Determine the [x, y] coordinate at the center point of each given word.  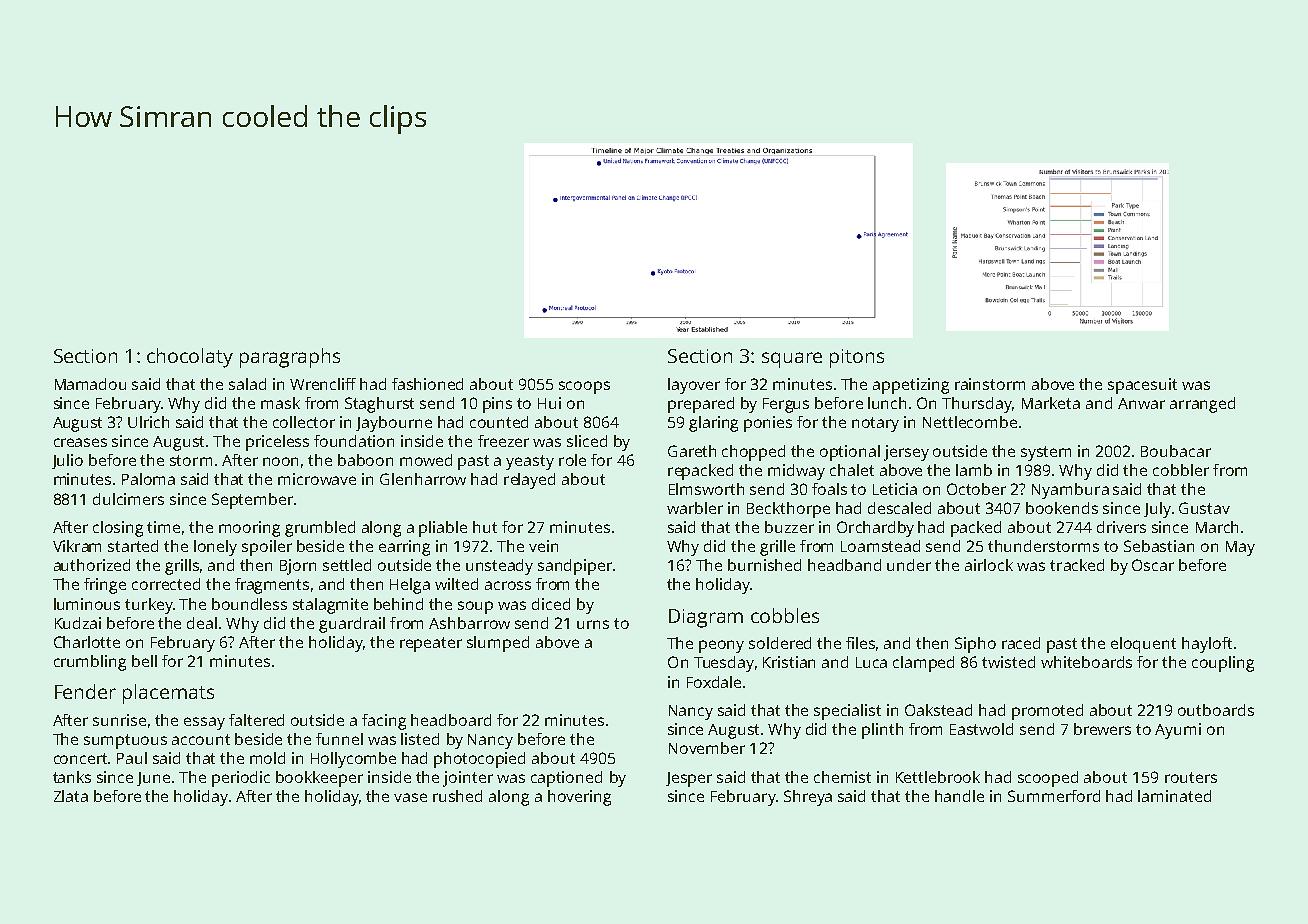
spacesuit [1142, 386]
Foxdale [714, 682]
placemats [168, 694]
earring [404, 548]
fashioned [427, 384]
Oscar [1153, 565]
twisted [1008, 662]
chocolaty [190, 358]
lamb [974, 470]
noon [280, 461]
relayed [529, 481]
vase [410, 797]
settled [347, 565]
